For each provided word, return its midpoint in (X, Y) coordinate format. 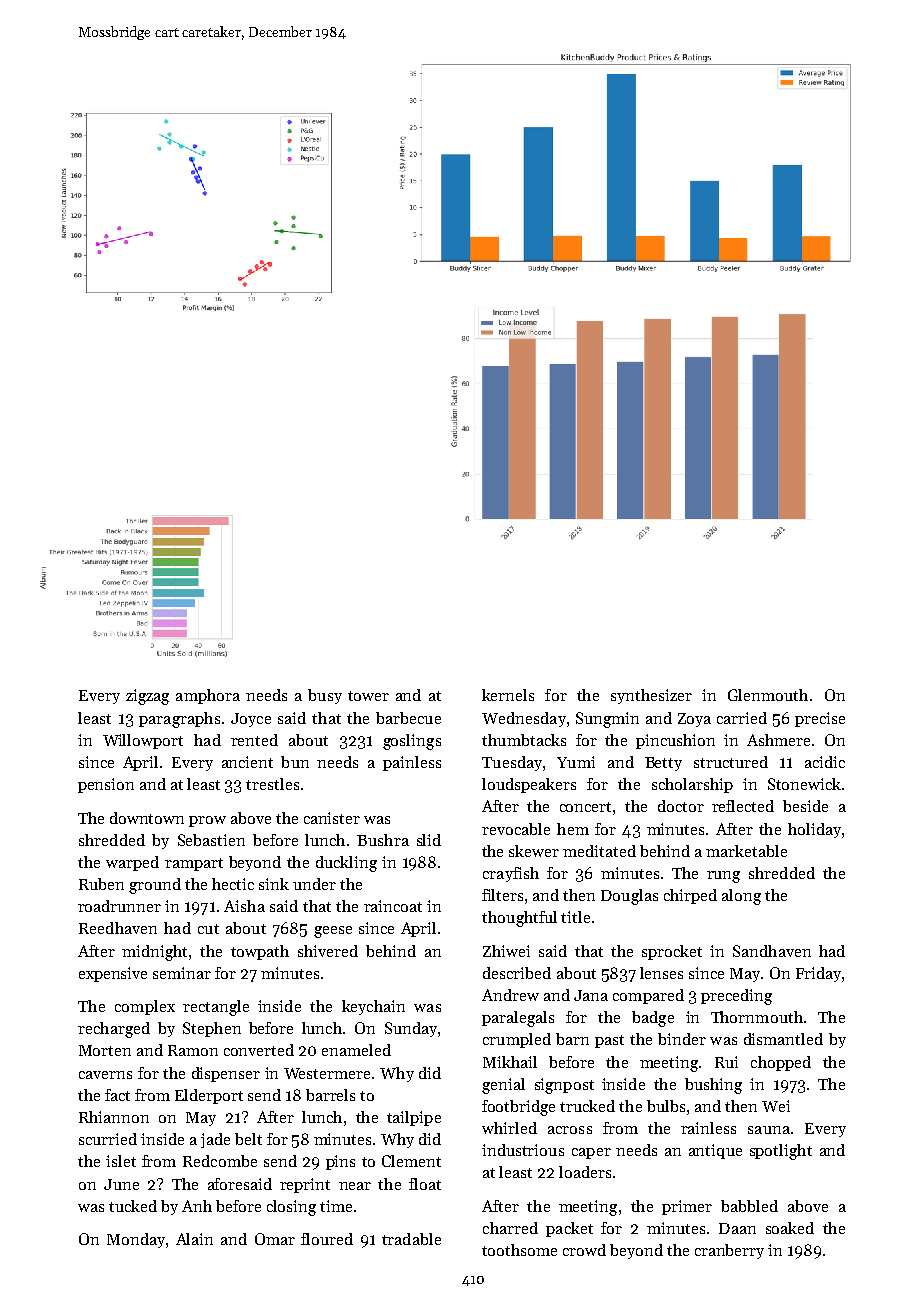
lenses (661, 973)
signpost (564, 1086)
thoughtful (519, 919)
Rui (726, 1062)
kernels (508, 695)
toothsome (519, 1250)
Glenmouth (768, 695)
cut (208, 929)
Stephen (212, 1029)
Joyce (251, 720)
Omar (275, 1239)
